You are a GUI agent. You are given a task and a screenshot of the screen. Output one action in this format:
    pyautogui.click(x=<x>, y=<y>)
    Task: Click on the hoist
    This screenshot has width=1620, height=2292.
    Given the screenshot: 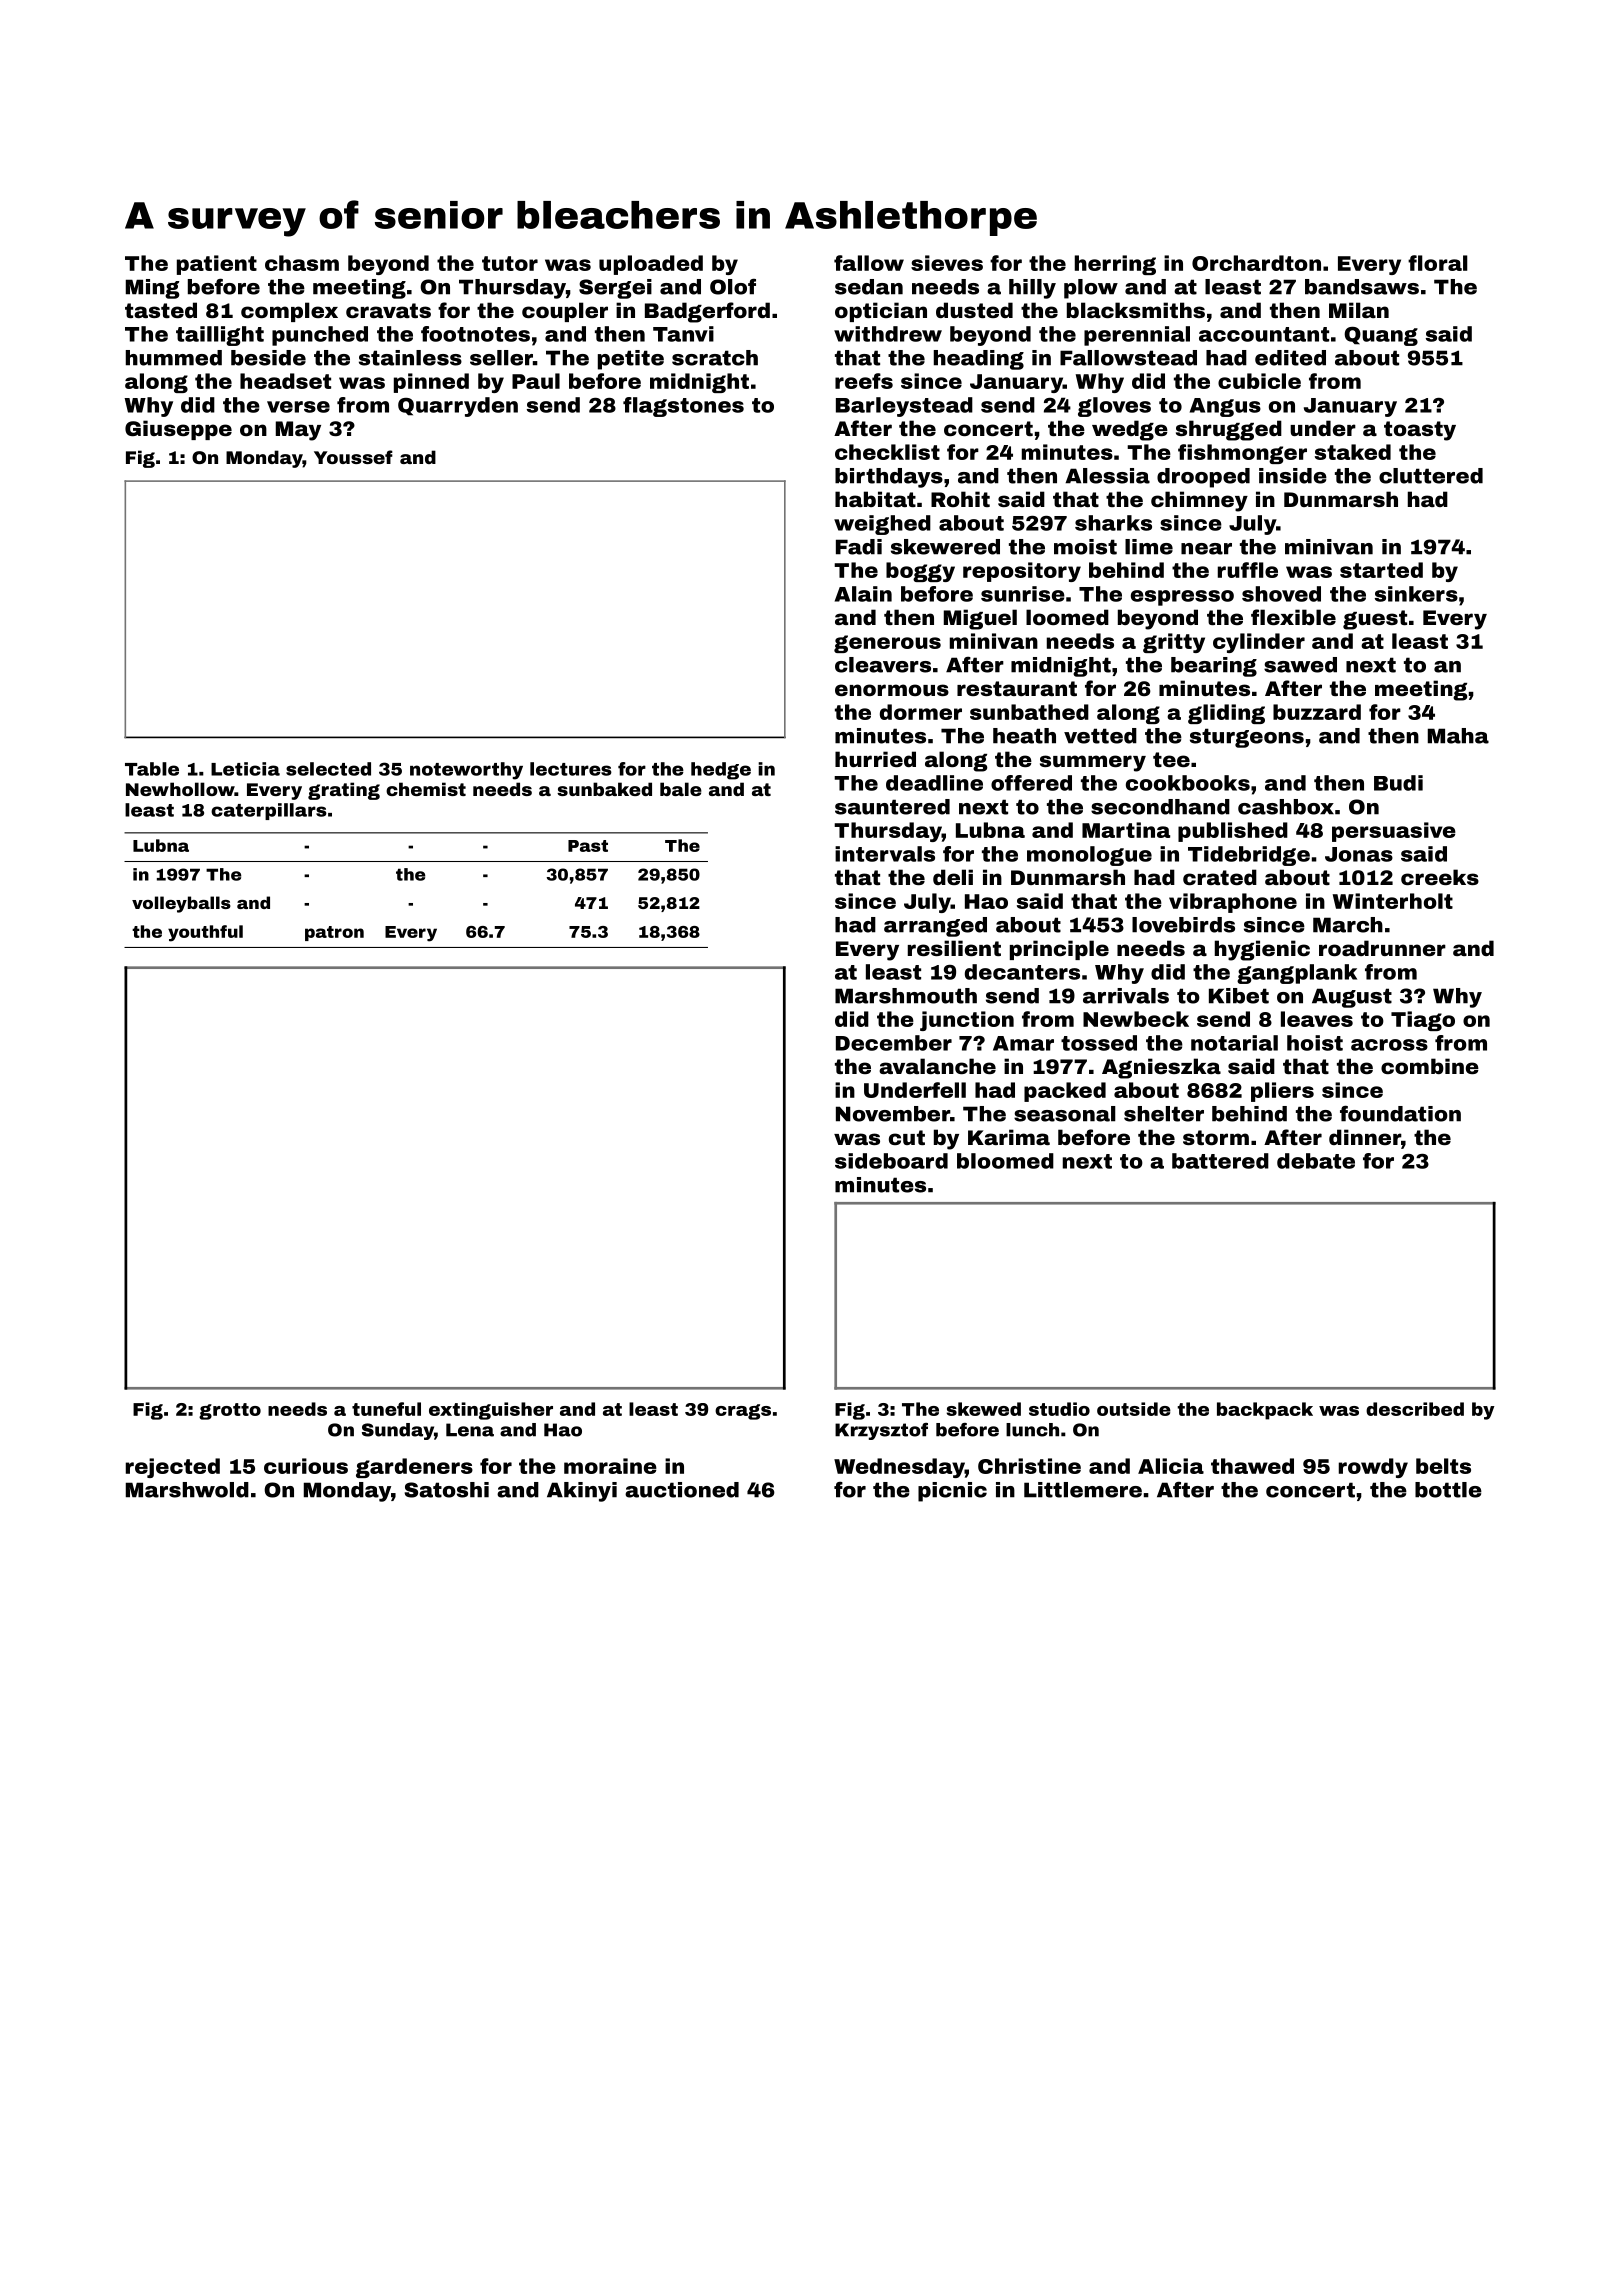 What is the action you would take?
    pyautogui.click(x=1315, y=1043)
